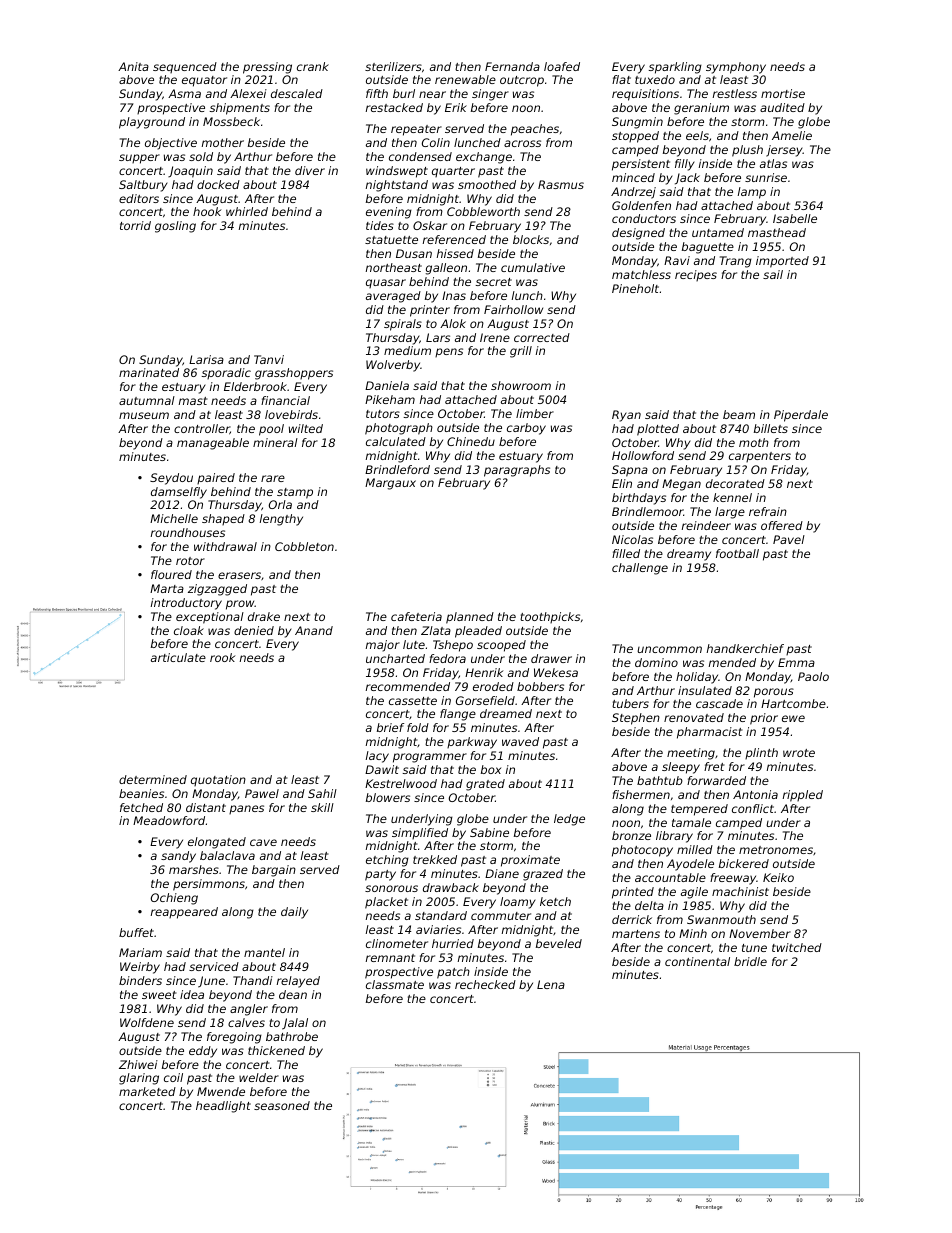  I want to click on quasar, so click(386, 283).
